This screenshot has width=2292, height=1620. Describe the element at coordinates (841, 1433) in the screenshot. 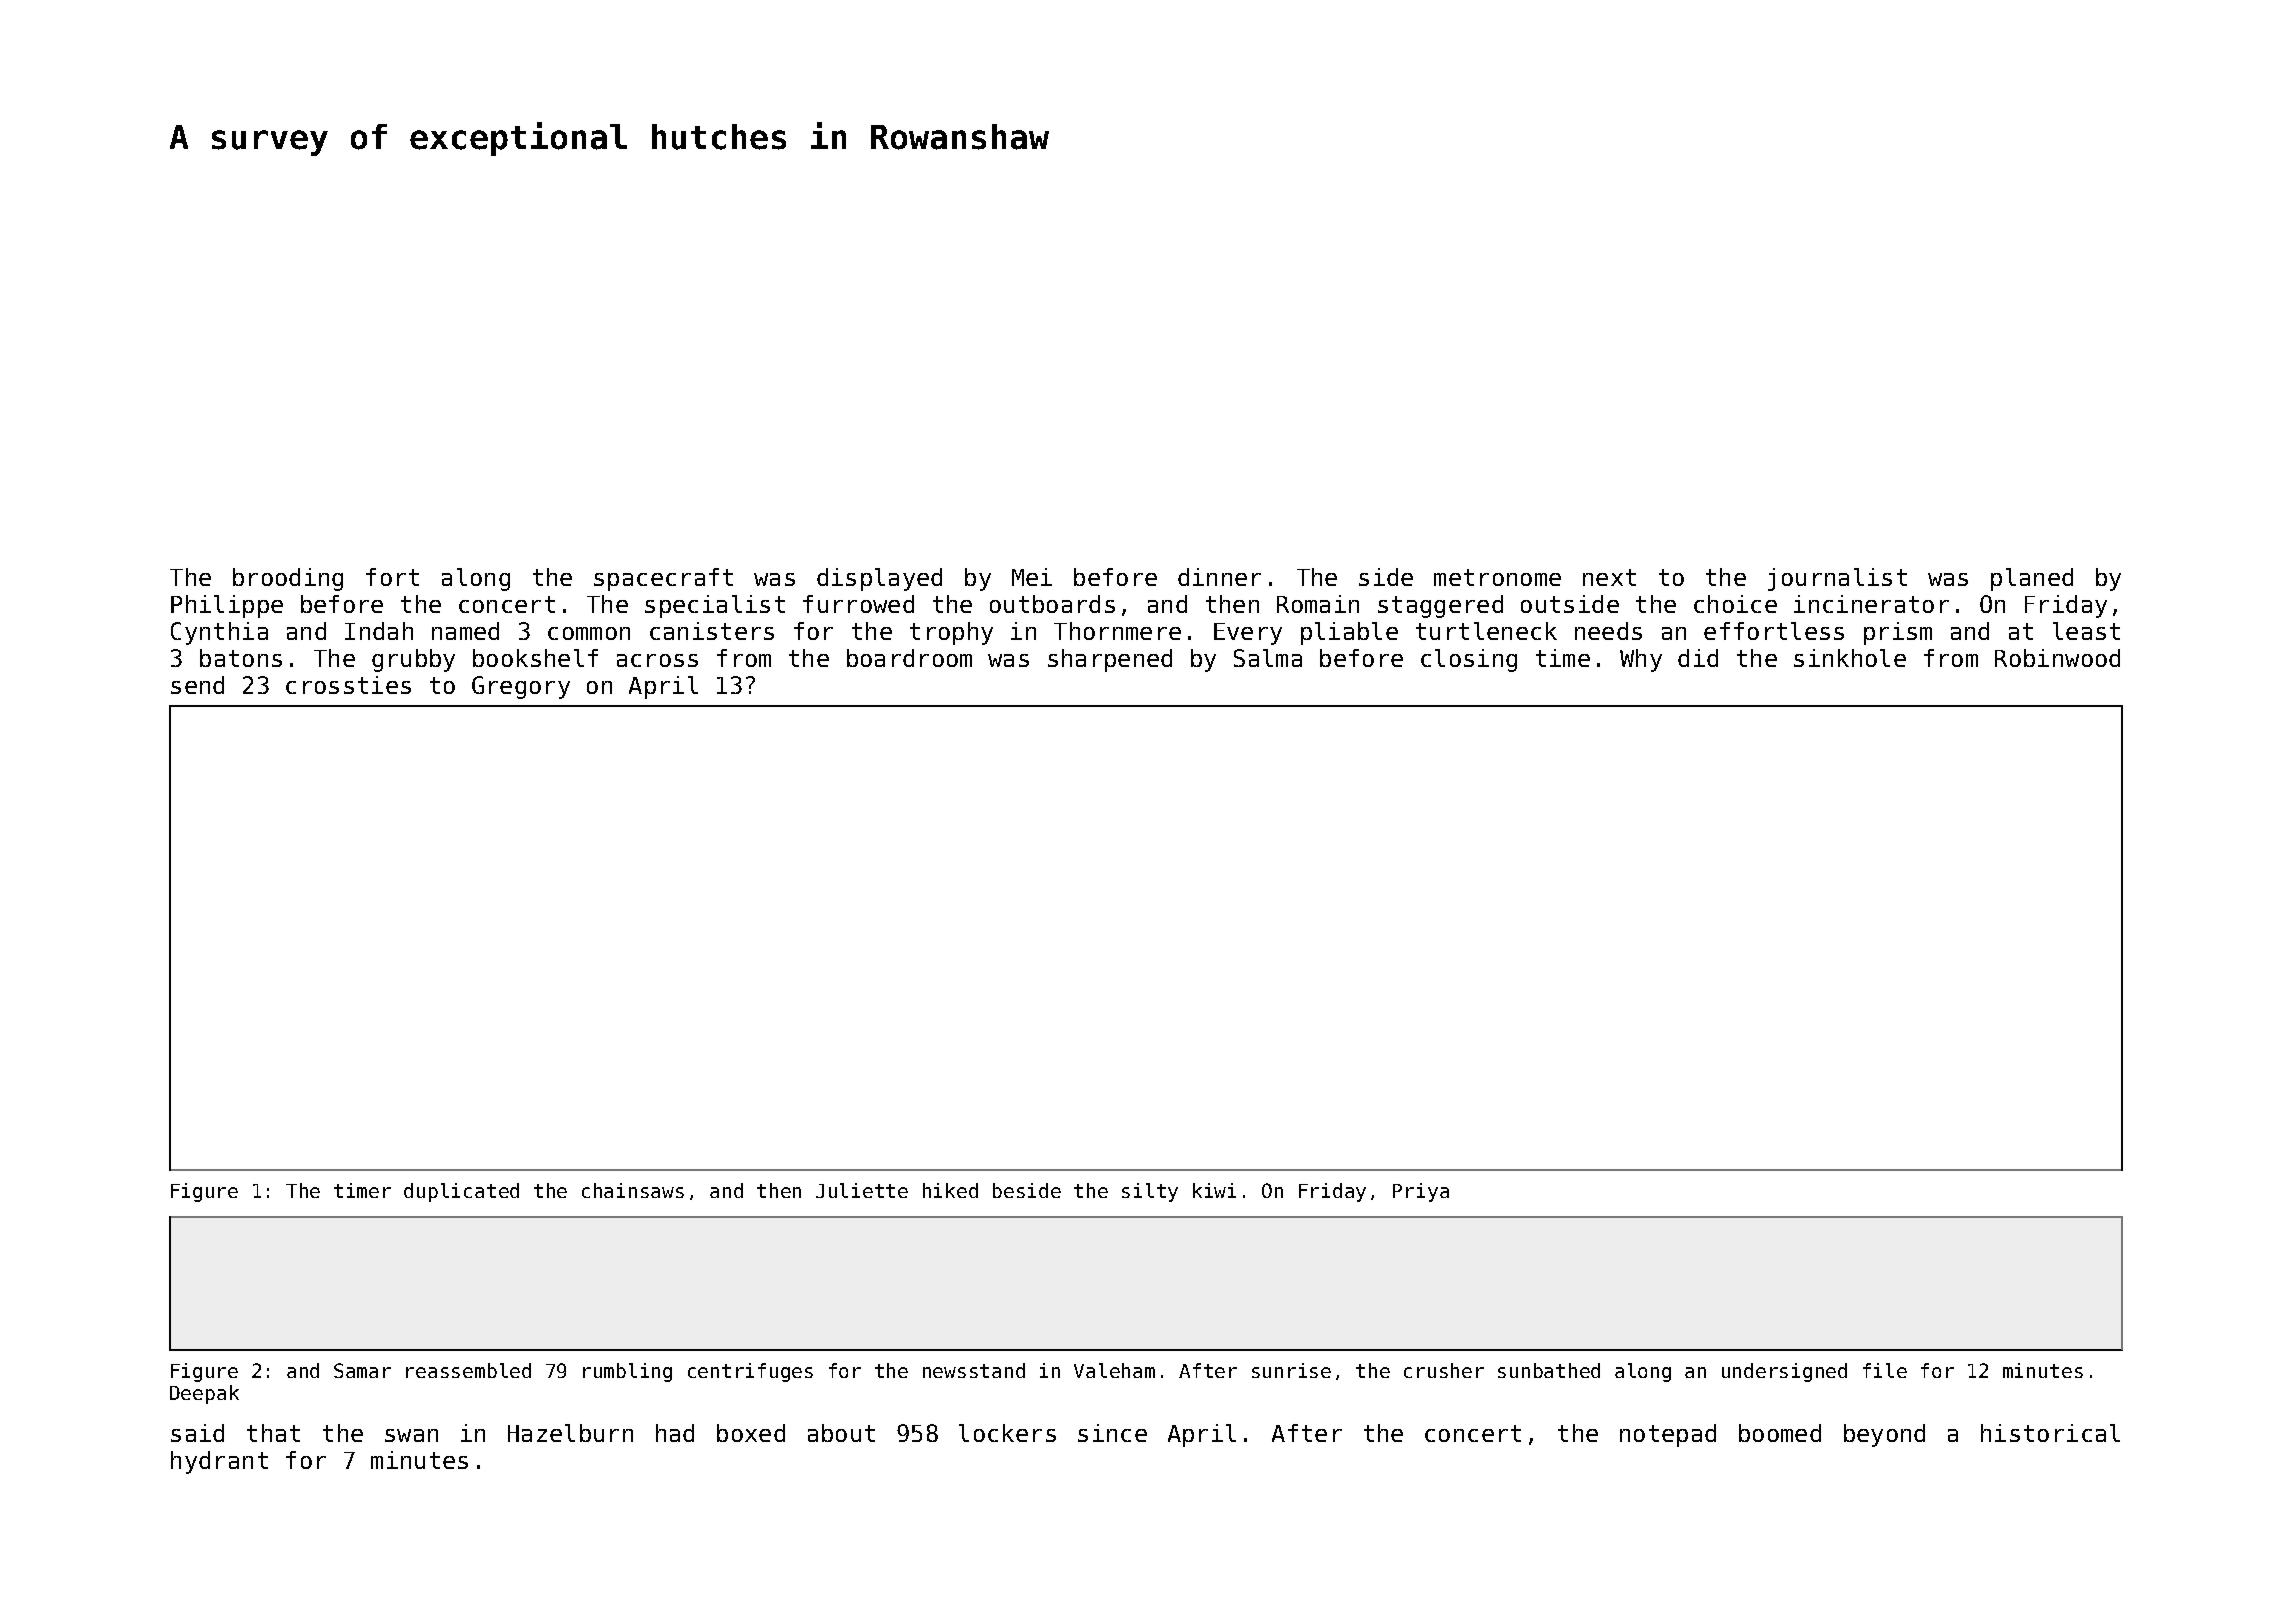

I see `about` at that location.
